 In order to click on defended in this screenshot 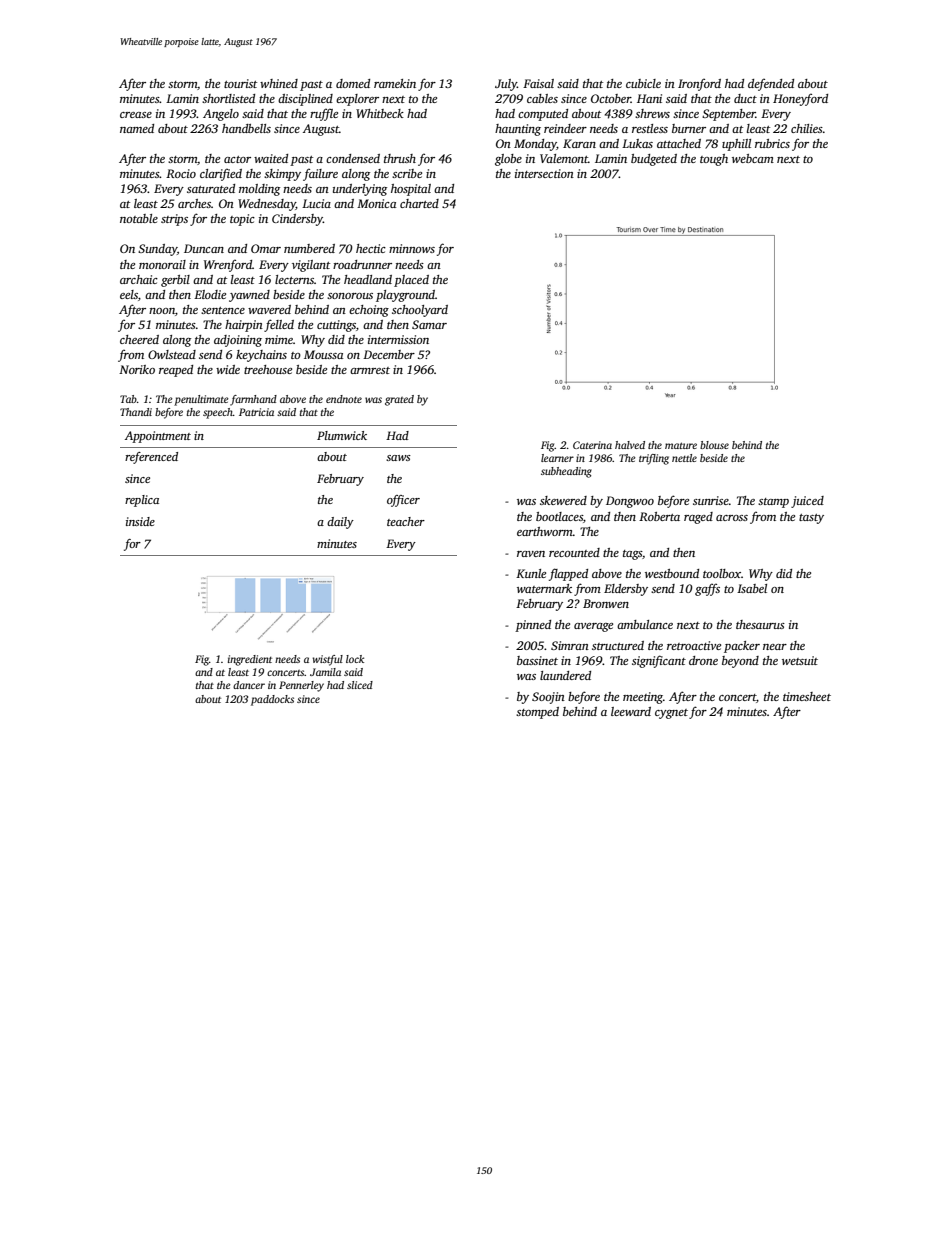, I will do `click(771, 84)`.
